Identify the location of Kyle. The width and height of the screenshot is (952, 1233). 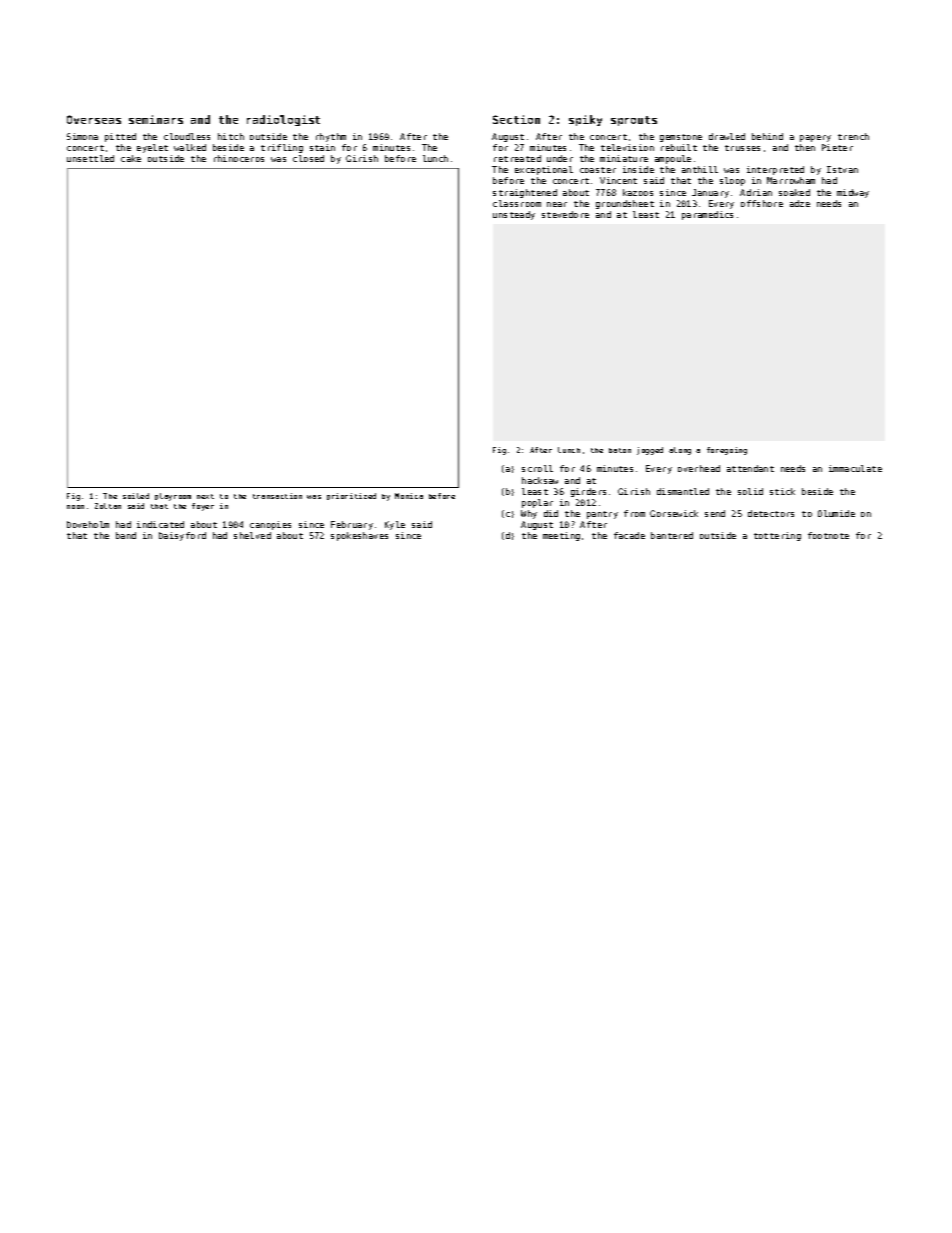
(395, 525).
